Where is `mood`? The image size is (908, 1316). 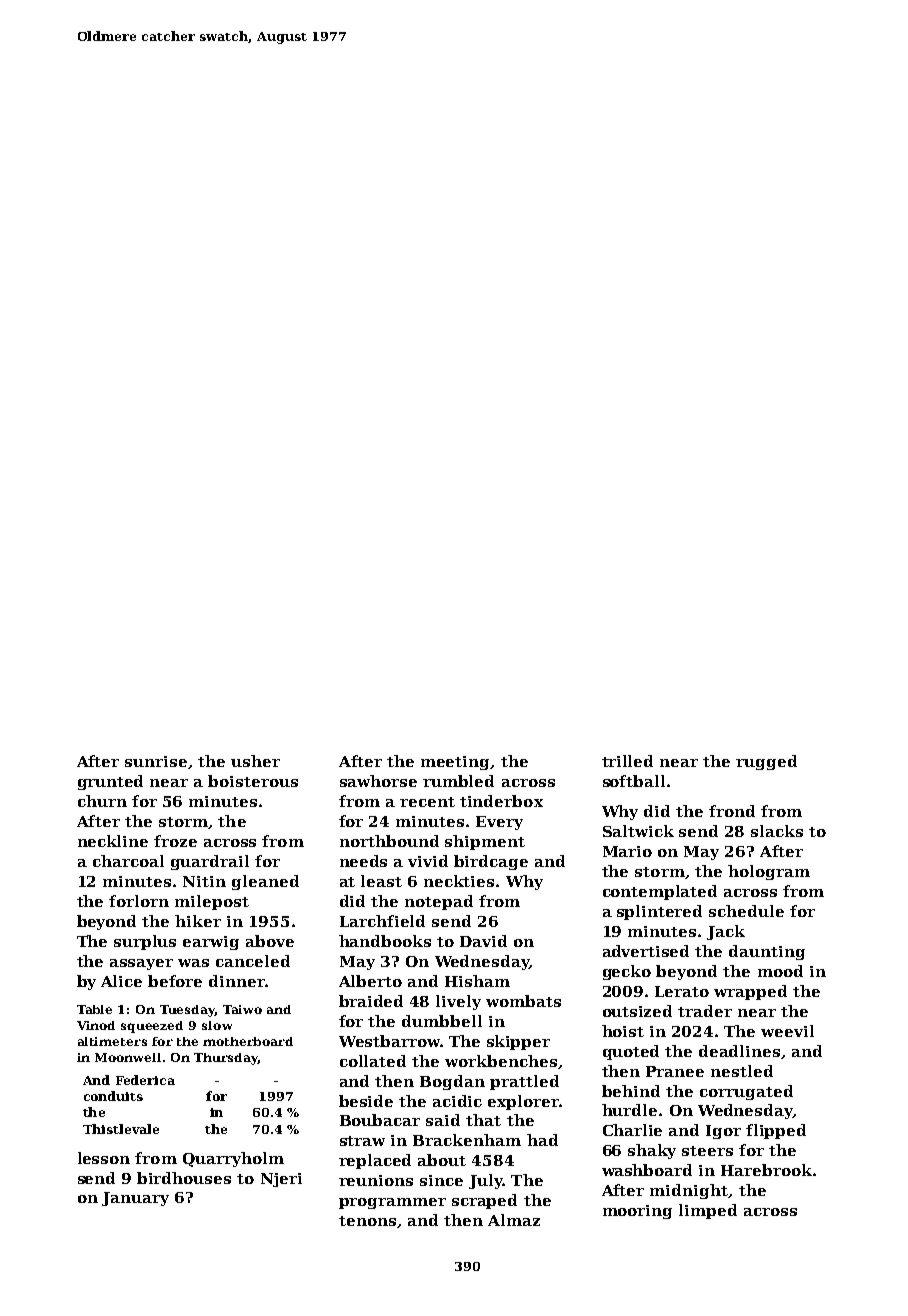
mood is located at coordinates (780, 971).
